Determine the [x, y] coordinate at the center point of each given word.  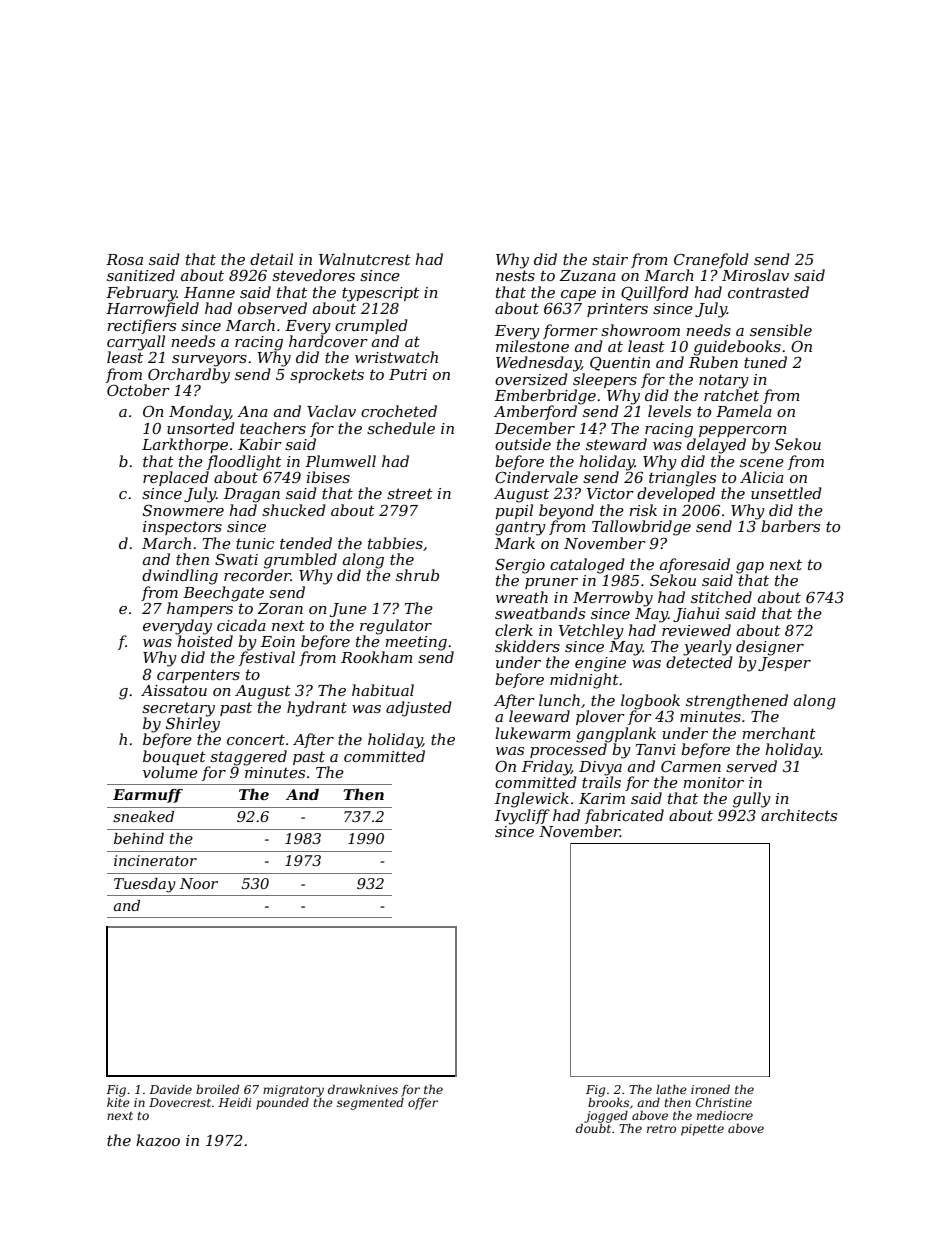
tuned [765, 362]
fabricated [624, 816]
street [410, 493]
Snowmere [183, 510]
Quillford [655, 293]
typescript [380, 294]
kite [118, 1102]
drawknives [363, 1089]
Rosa [124, 259]
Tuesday [145, 885]
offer [423, 1104]
